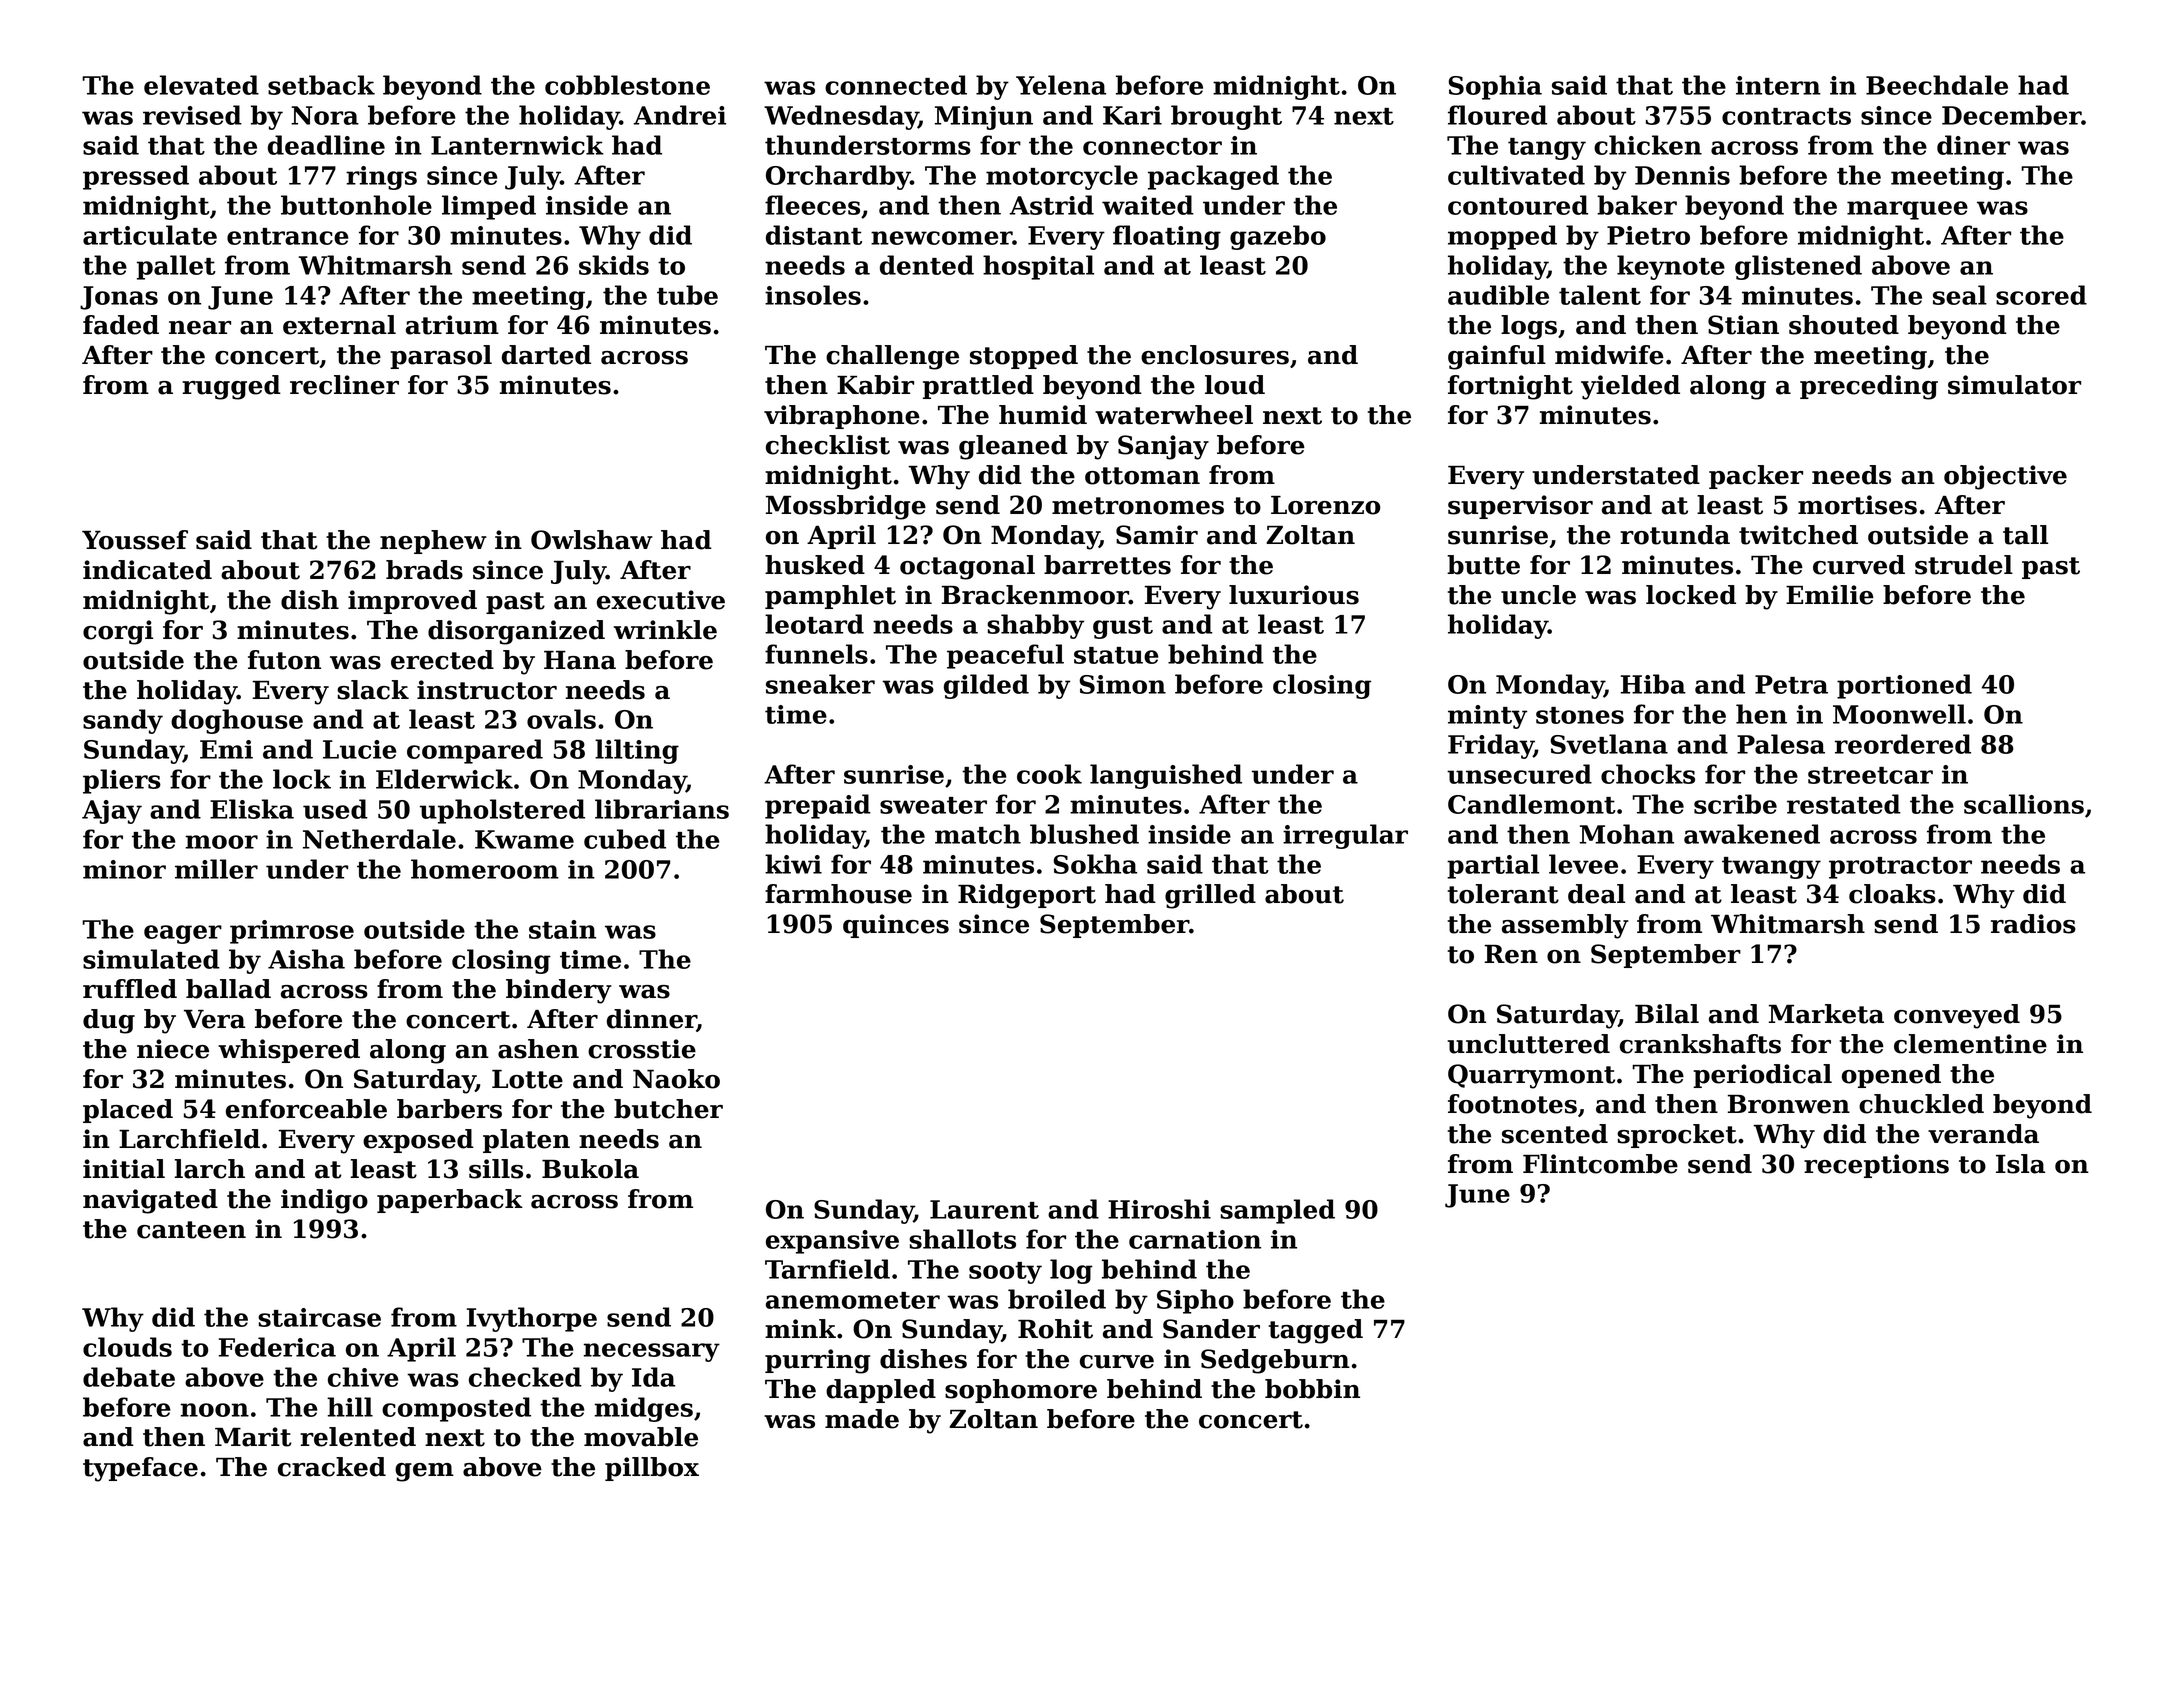 This image has width=2178, height=1683. What do you see at coordinates (1215, 355) in the image?
I see `enclosures` at bounding box center [1215, 355].
